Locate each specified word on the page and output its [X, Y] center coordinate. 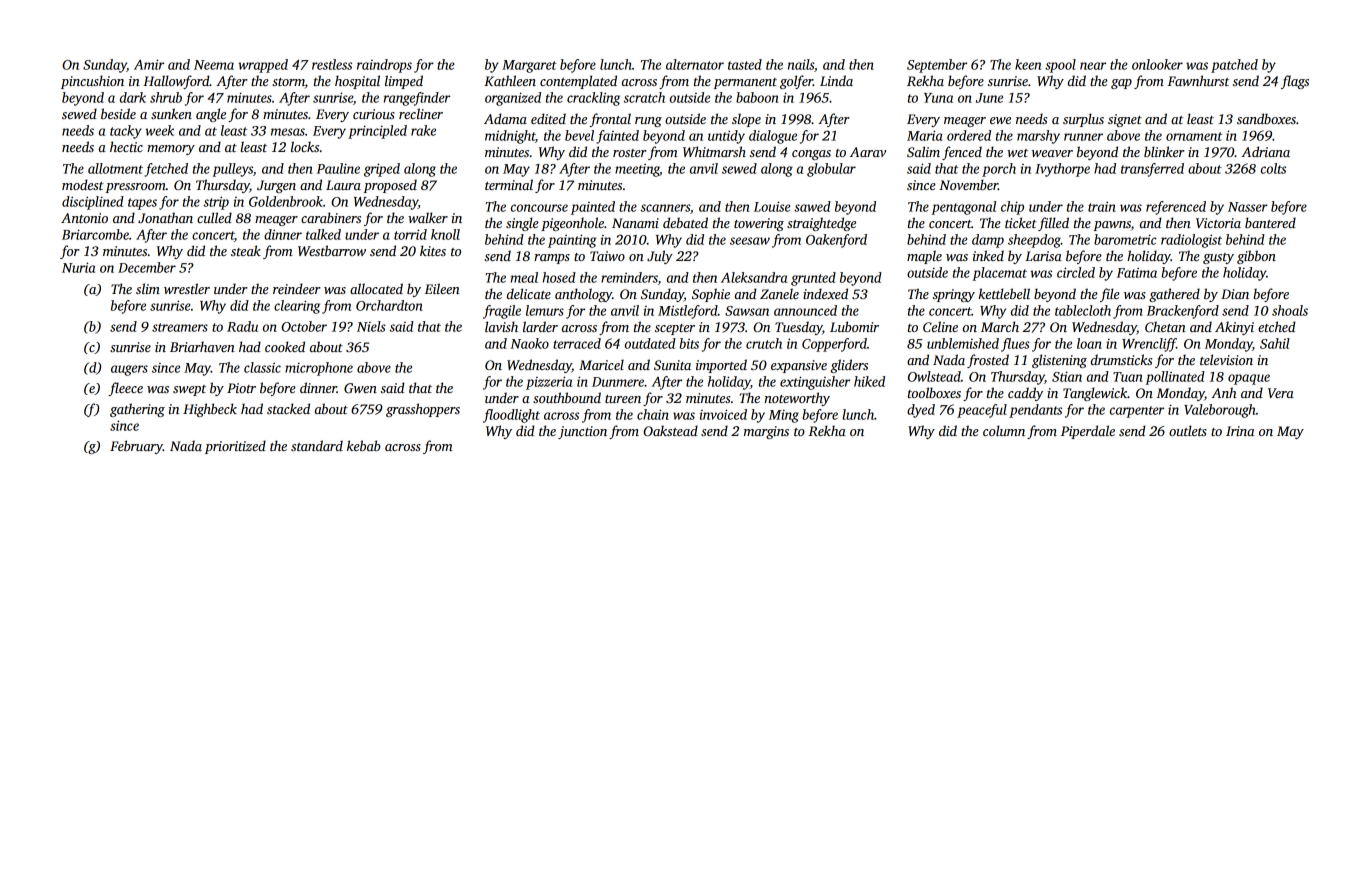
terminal [509, 184]
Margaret [529, 66]
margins [766, 432]
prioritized [235, 447]
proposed [390, 186]
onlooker [1157, 64]
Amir [149, 64]
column [1004, 430]
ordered [969, 135]
